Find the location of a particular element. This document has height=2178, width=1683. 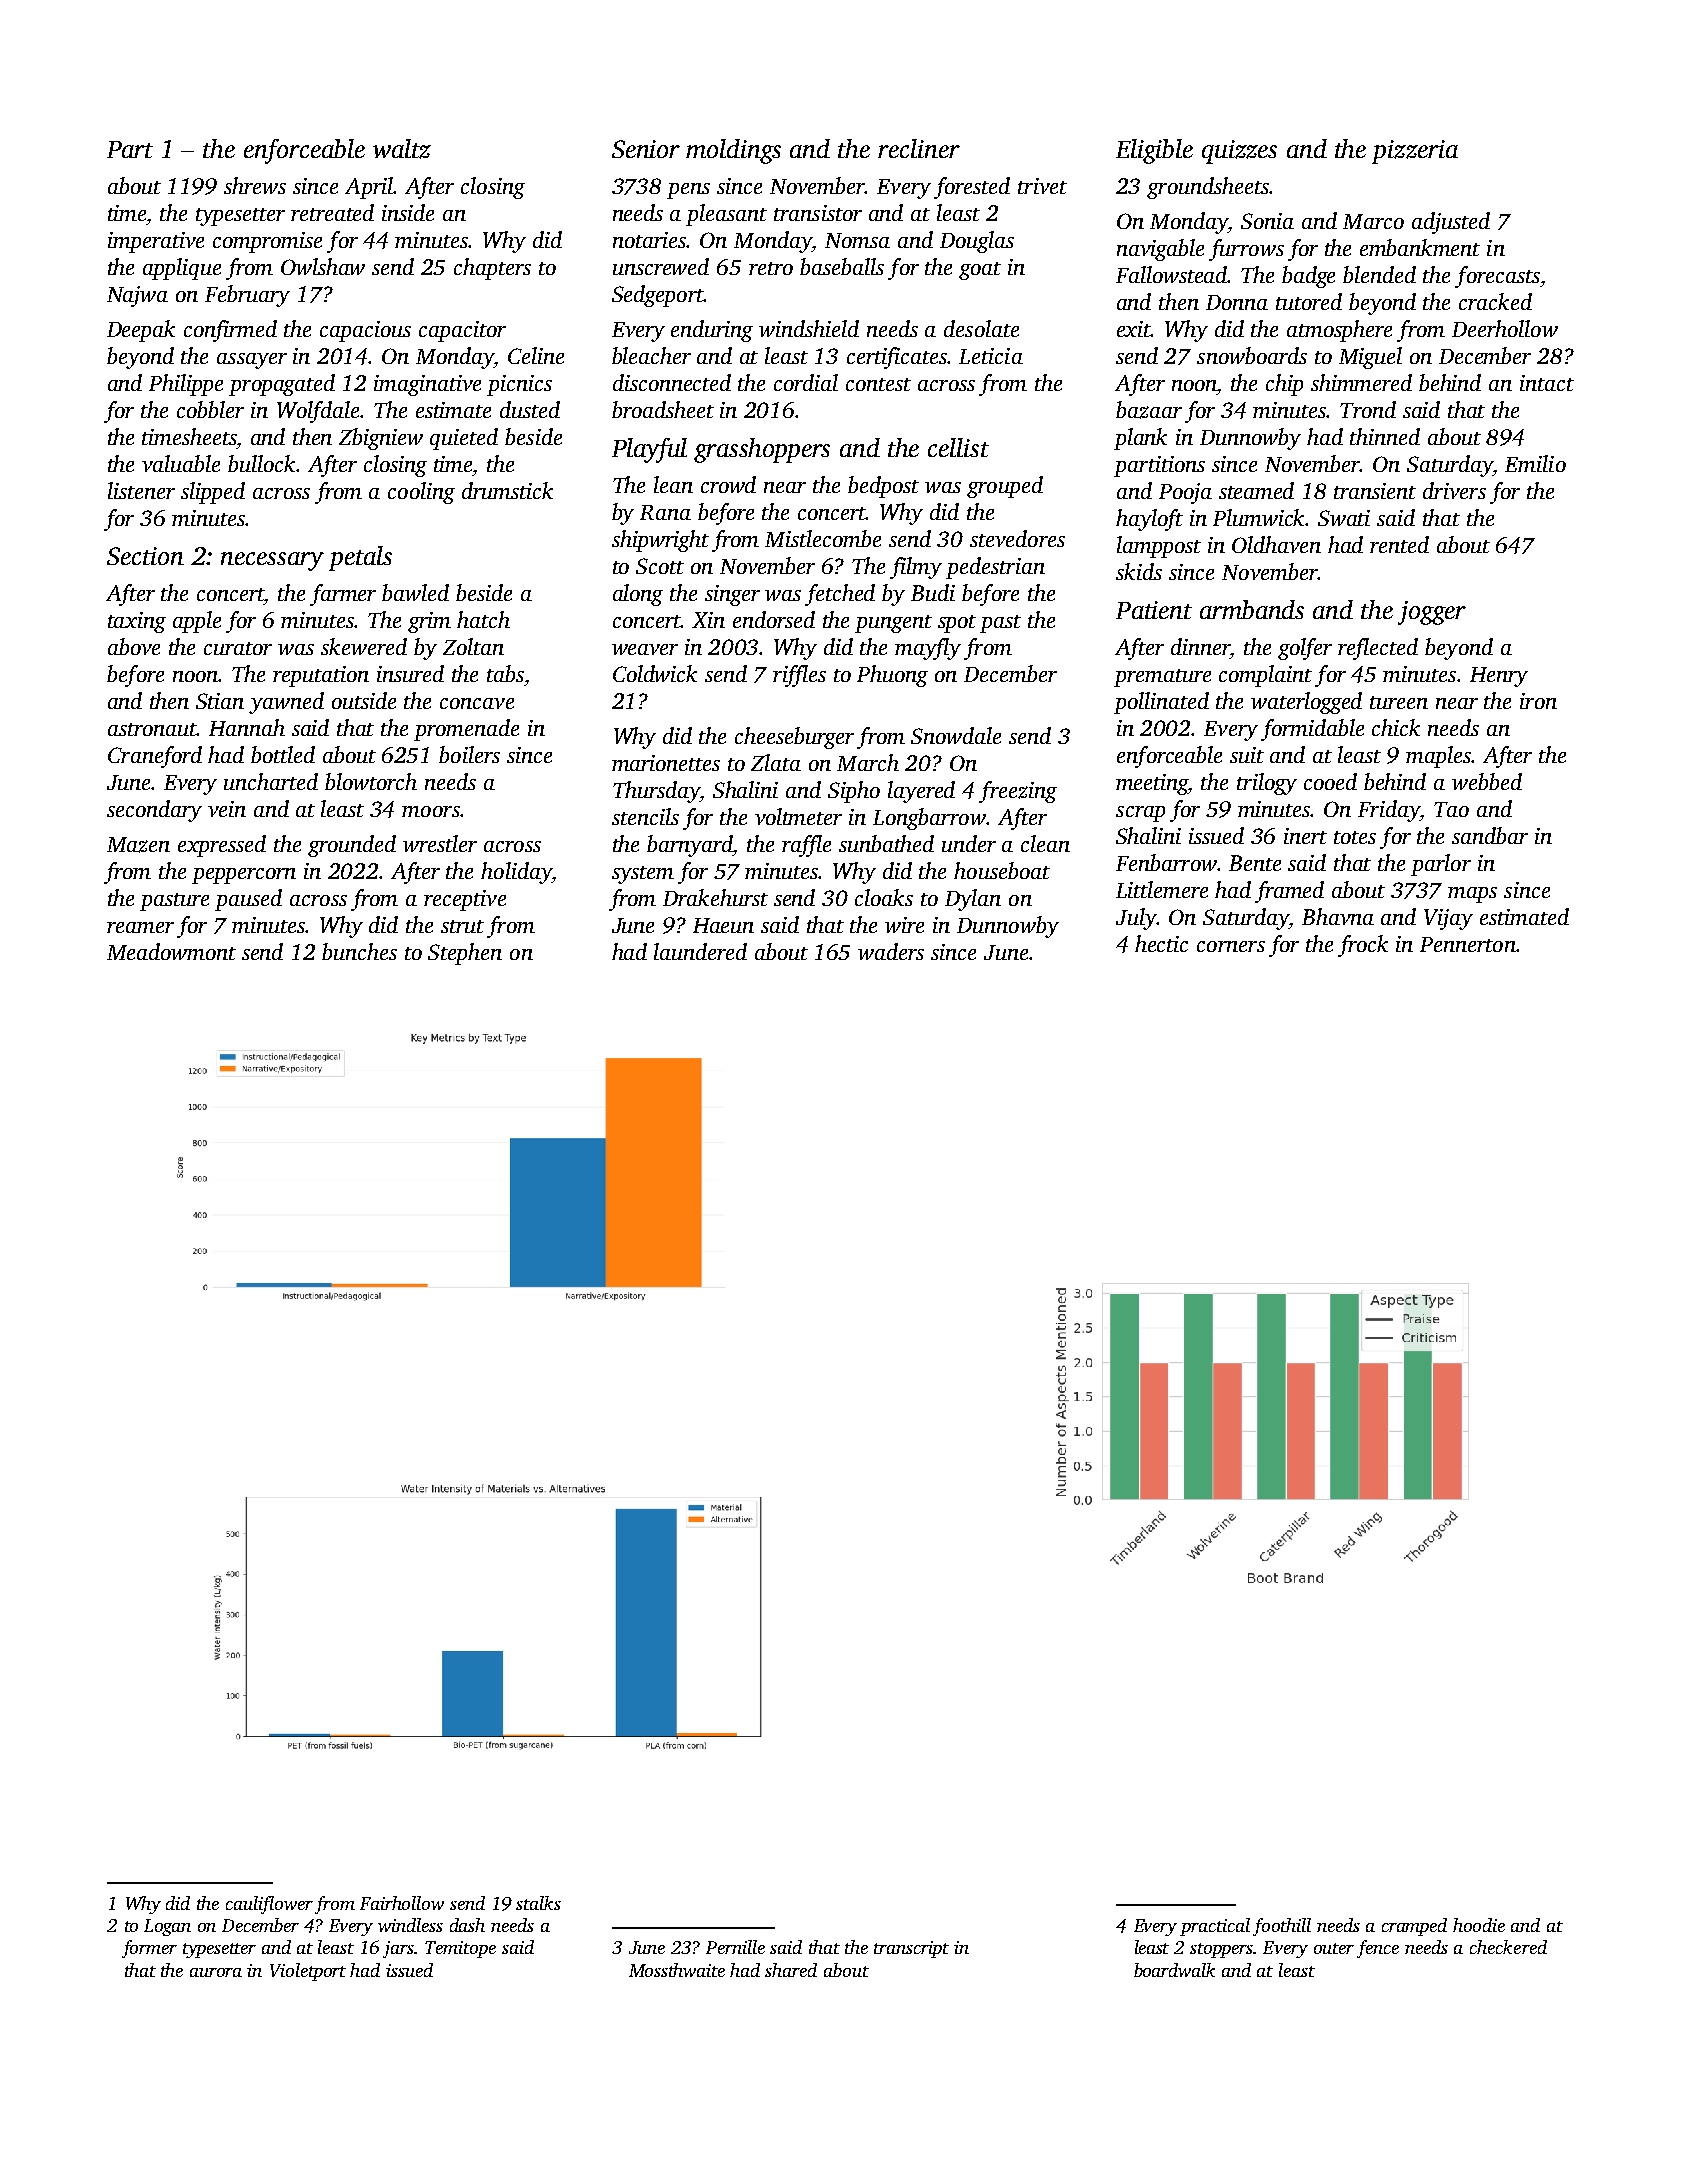

cauliflower is located at coordinates (269, 1905).
